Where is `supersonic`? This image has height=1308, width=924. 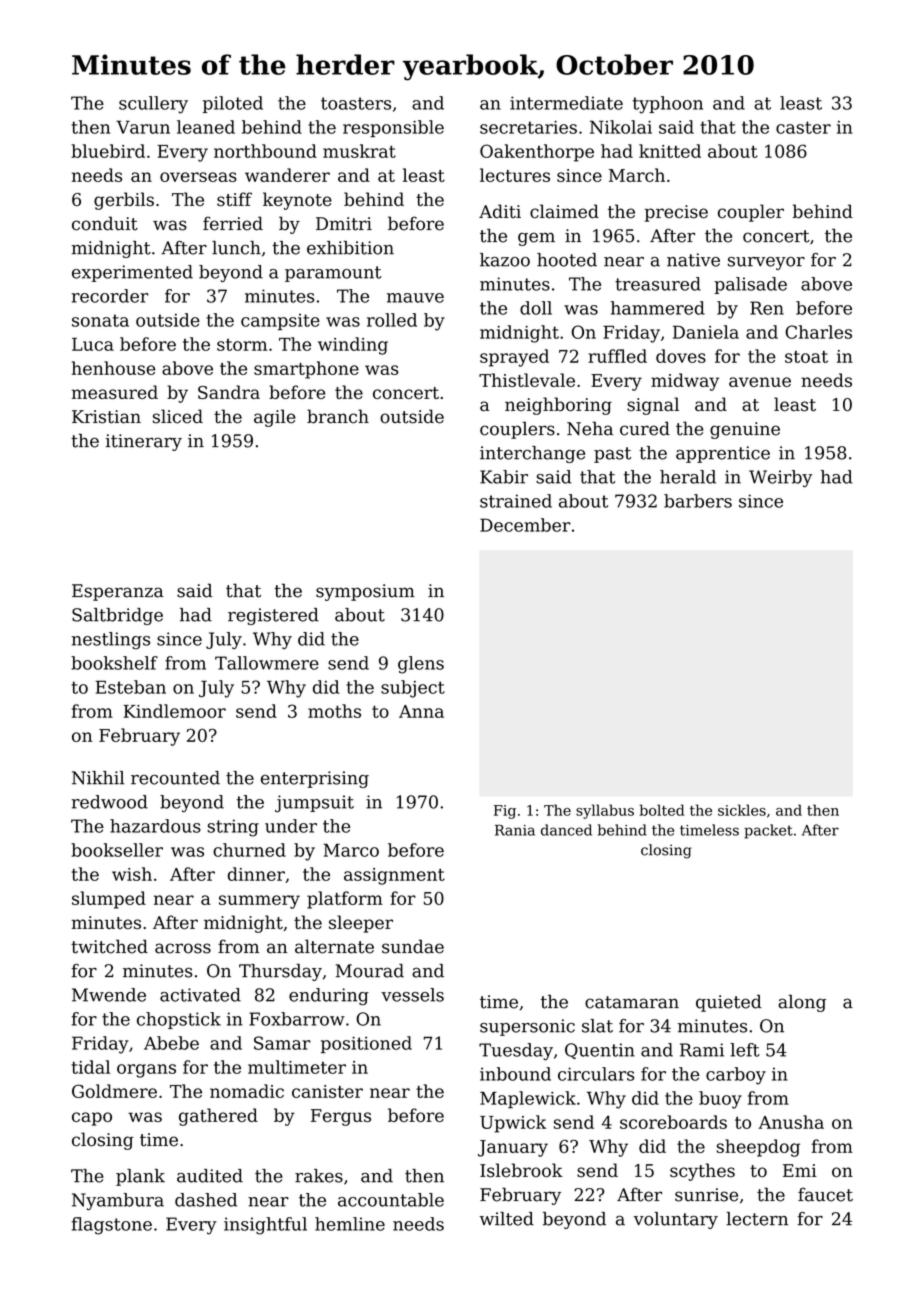 supersonic is located at coordinates (527, 1027).
